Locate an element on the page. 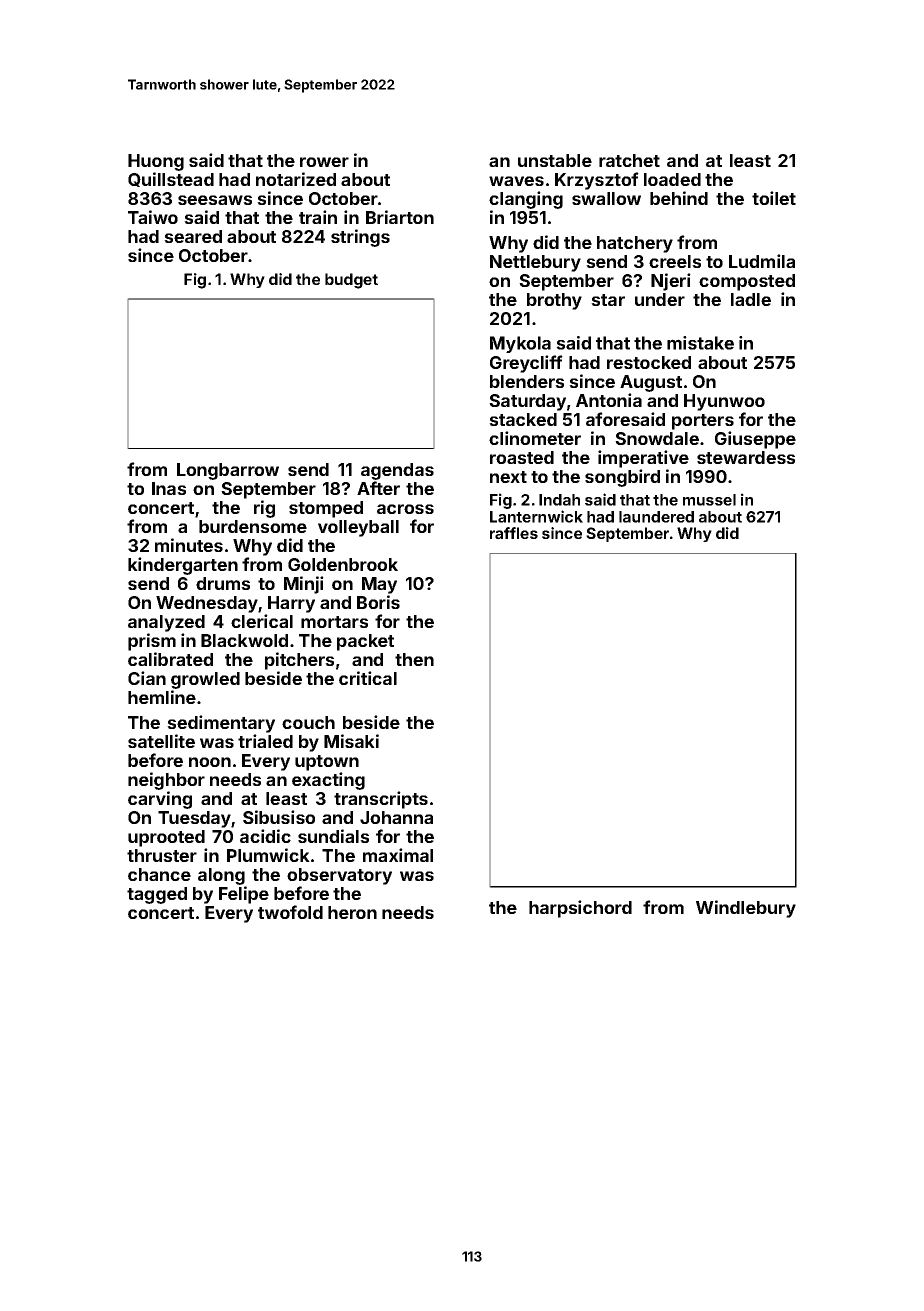  tagged is located at coordinates (157, 895).
